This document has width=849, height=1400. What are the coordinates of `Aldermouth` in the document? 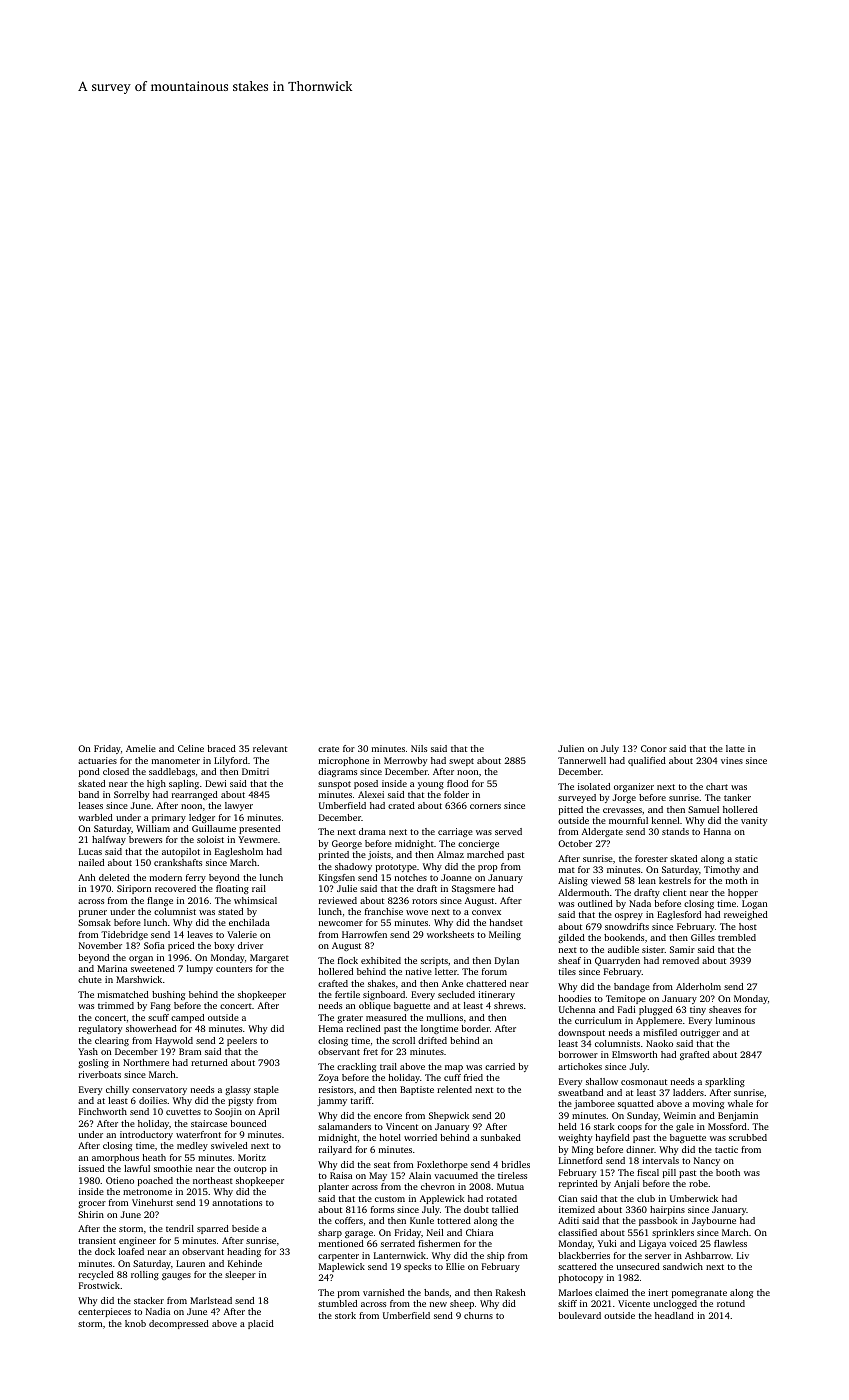 It's located at (583, 892).
